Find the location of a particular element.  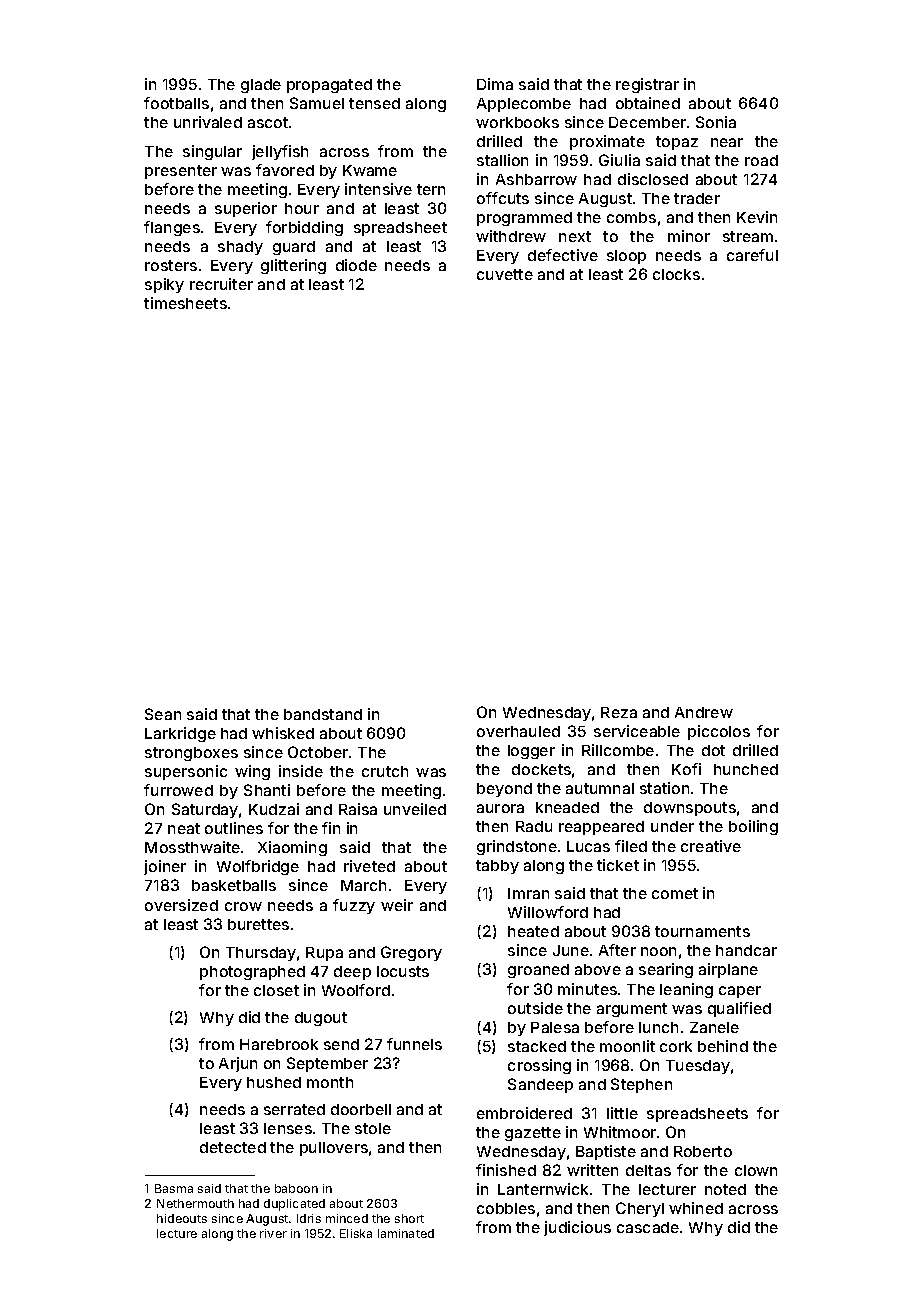

recruiter is located at coordinates (221, 284).
